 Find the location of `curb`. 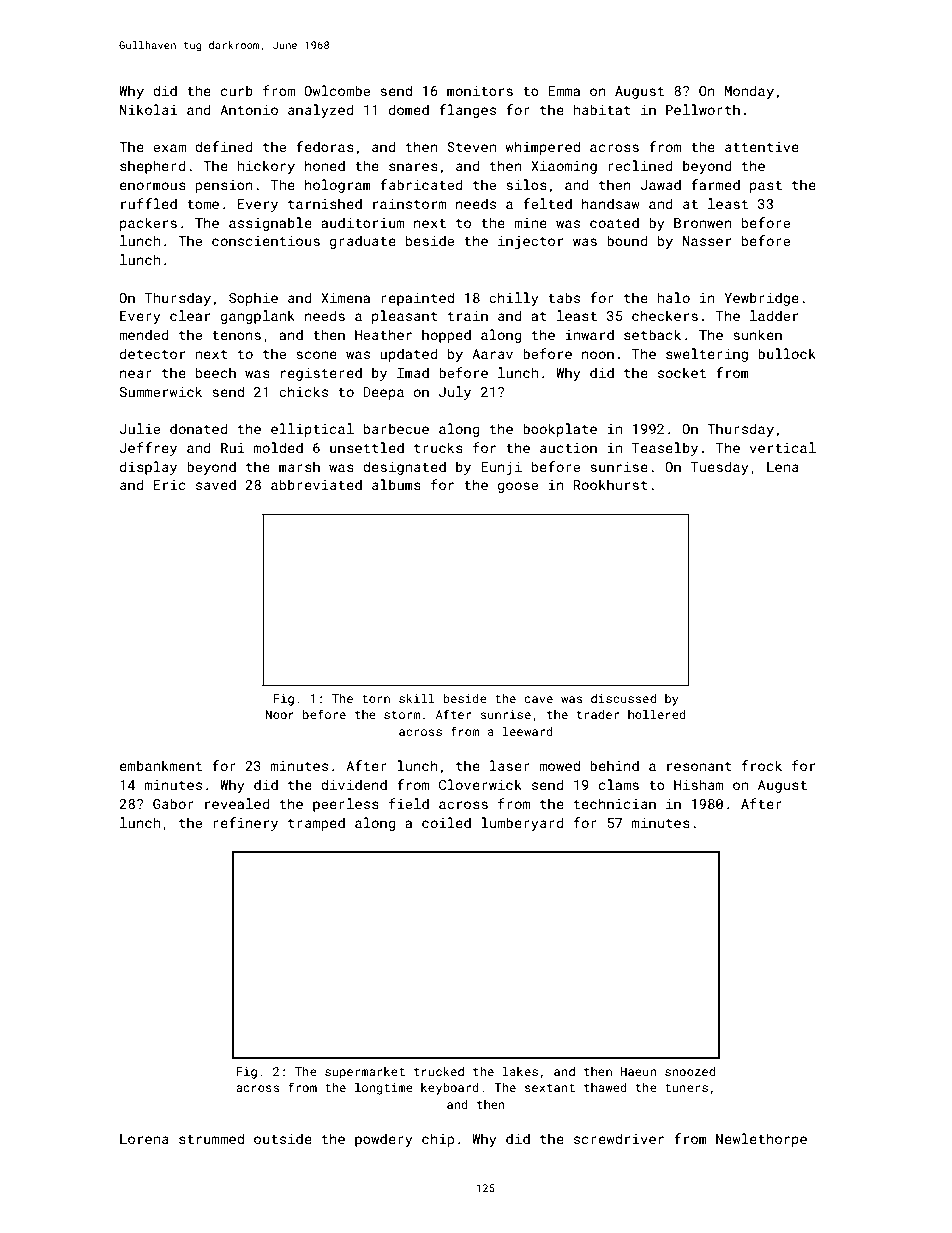

curb is located at coordinates (237, 90).
